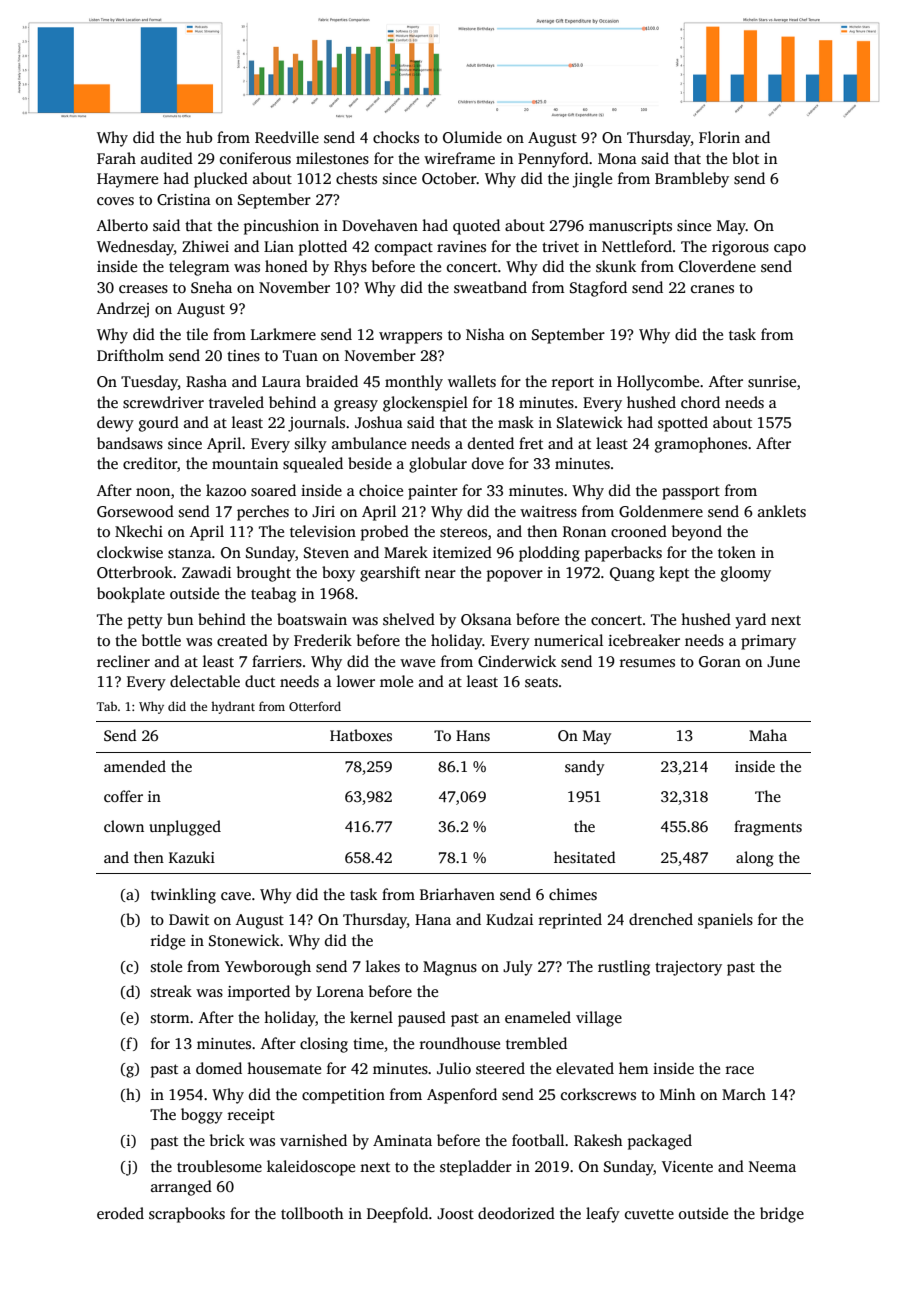 This screenshot has height=1316, width=908. Describe the element at coordinates (538, 1140) in the screenshot. I see `football` at that location.
